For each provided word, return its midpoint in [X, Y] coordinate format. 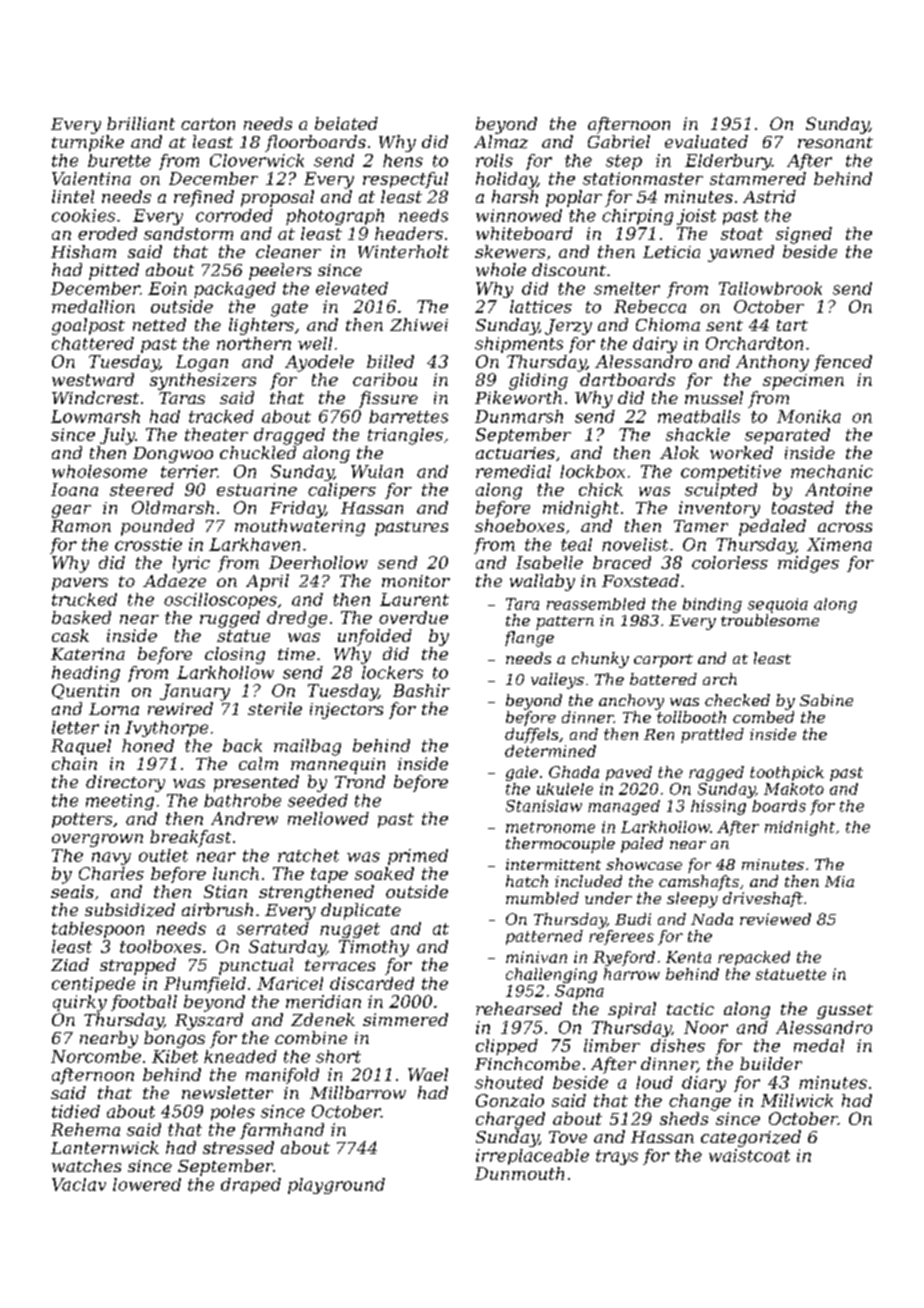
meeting [120, 802]
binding [712, 605]
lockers [392, 672]
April [267, 582]
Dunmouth [519, 1173]
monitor [416, 581]
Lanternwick [105, 1147]
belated [346, 123]
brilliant [141, 123]
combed [763, 717]
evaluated [706, 141]
